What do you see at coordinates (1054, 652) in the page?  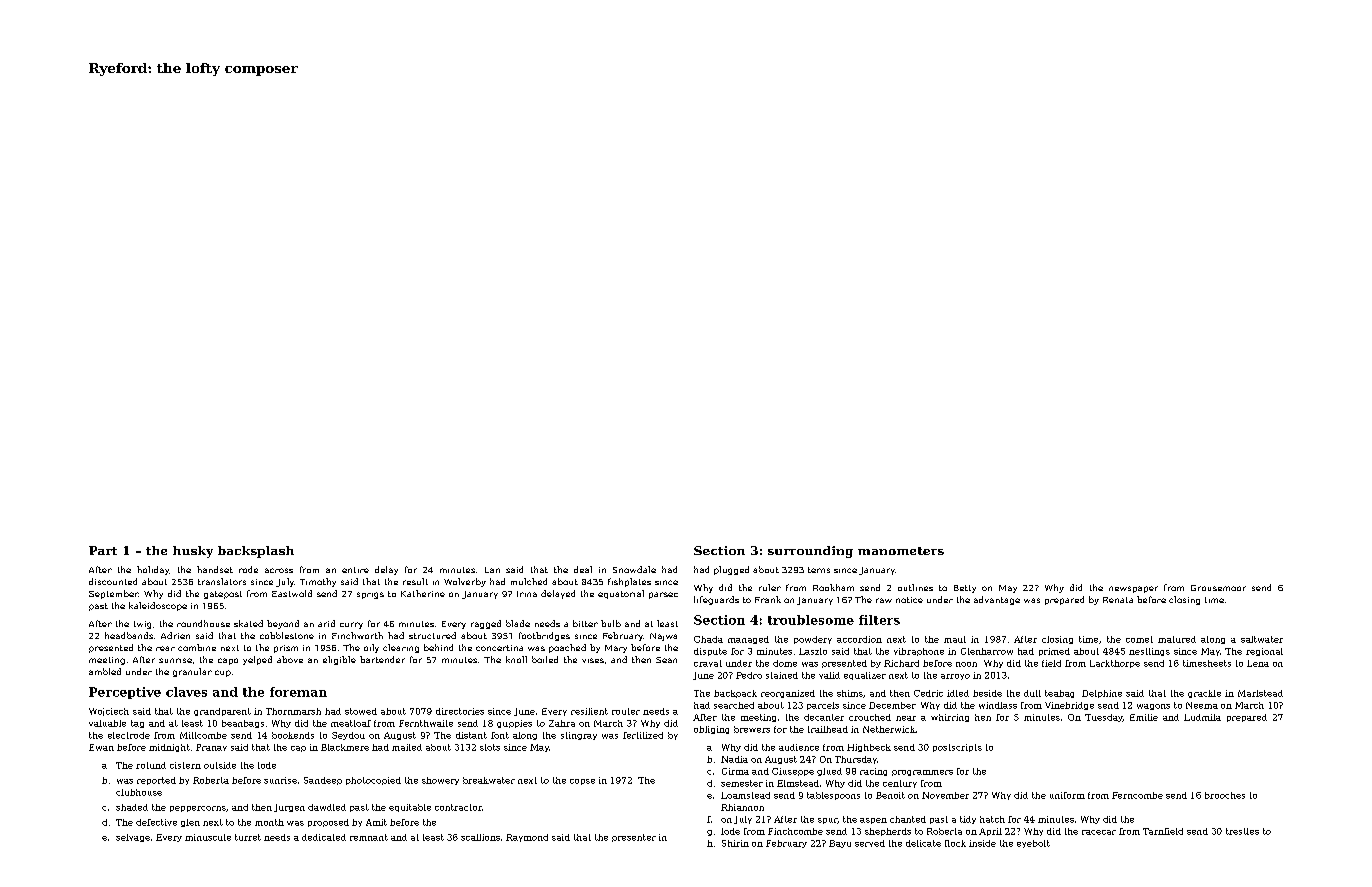 I see `primed` at bounding box center [1054, 652].
